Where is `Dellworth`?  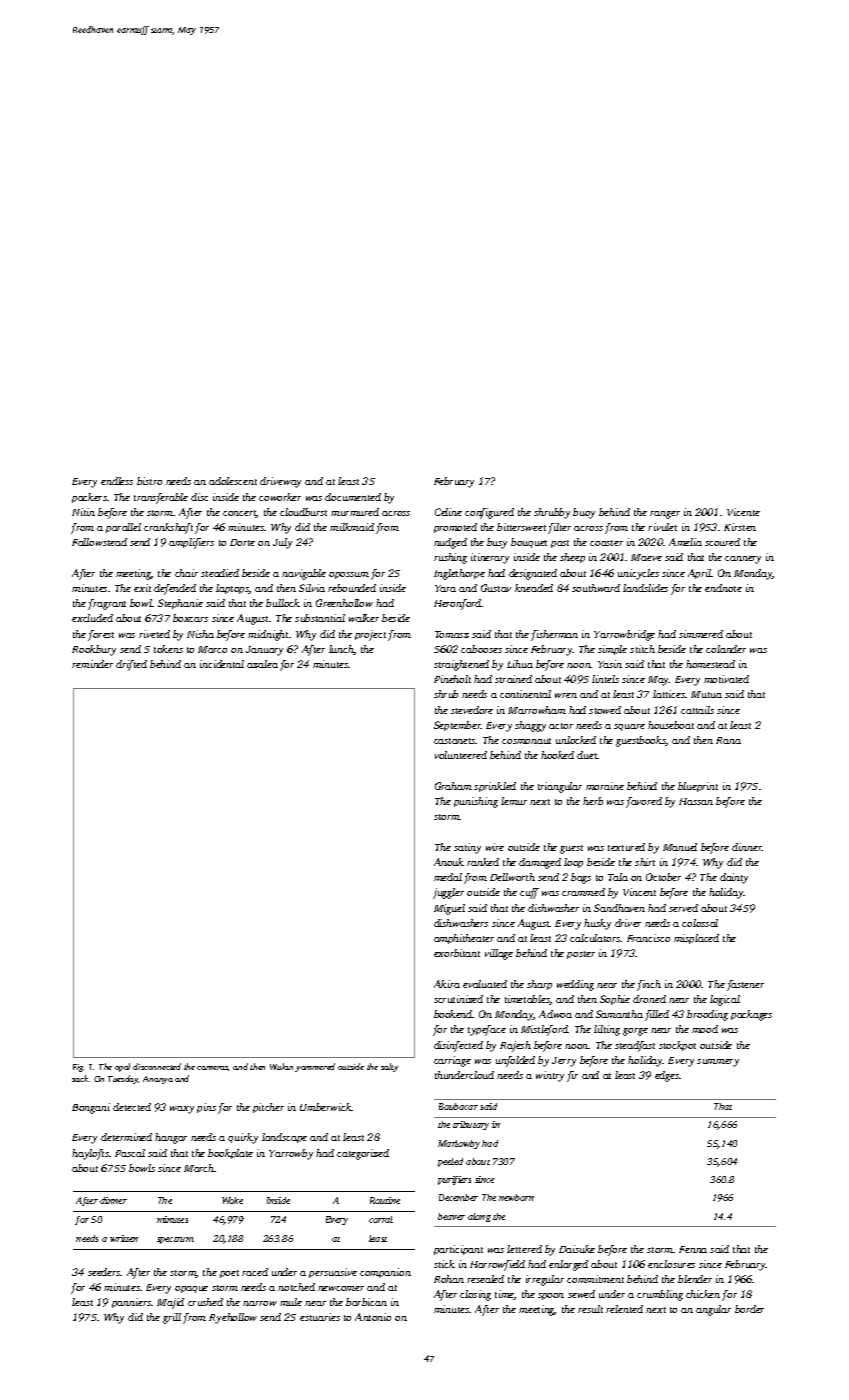 Dellworth is located at coordinates (512, 877).
